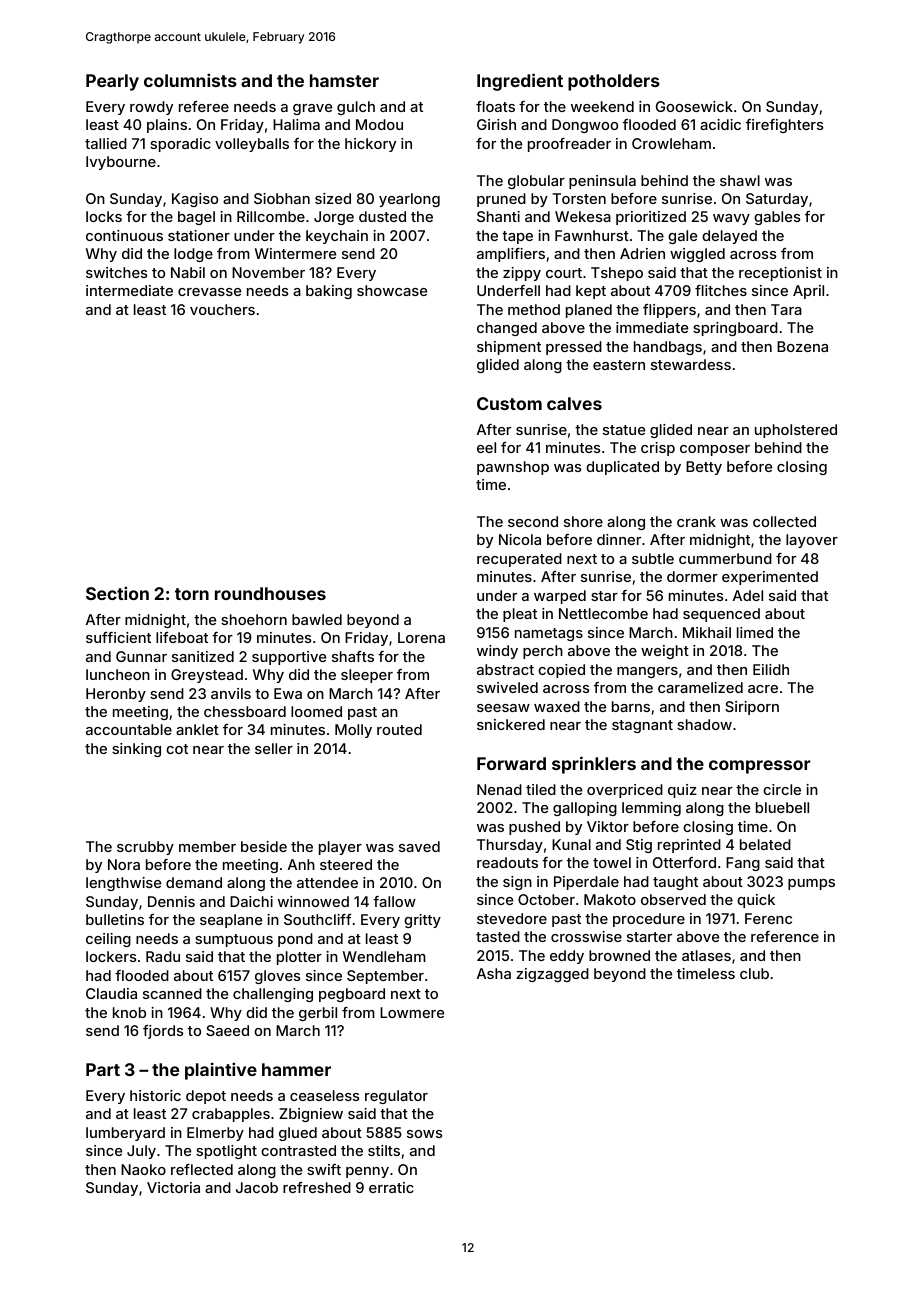 Image resolution: width=924 pixels, height=1308 pixels. Describe the element at coordinates (771, 669) in the screenshot. I see `Eilidh` at that location.
